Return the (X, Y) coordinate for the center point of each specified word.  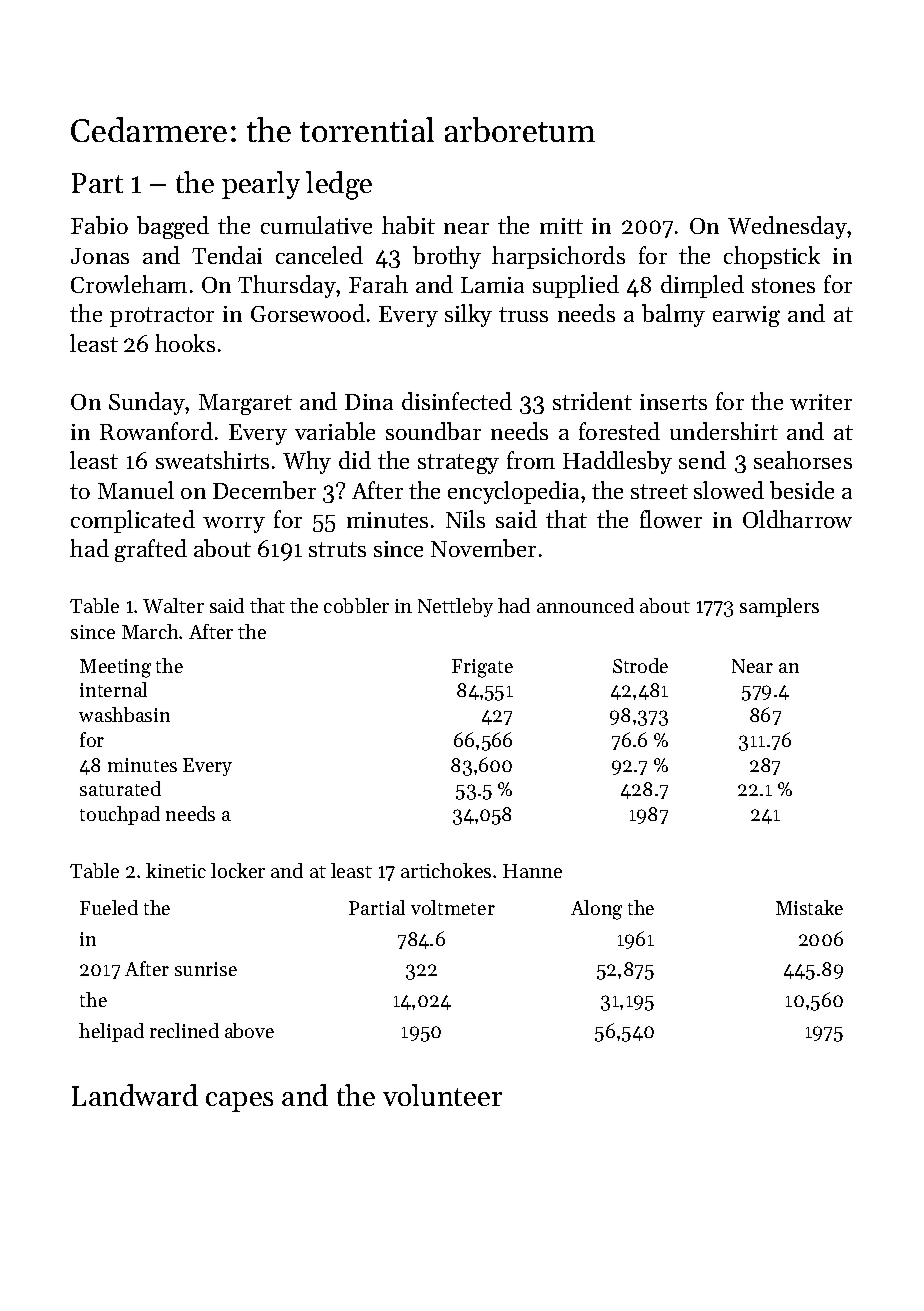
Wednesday (788, 227)
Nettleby (455, 607)
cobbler (356, 605)
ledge (339, 185)
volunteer (442, 1095)
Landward (135, 1095)
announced (585, 605)
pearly (261, 185)
